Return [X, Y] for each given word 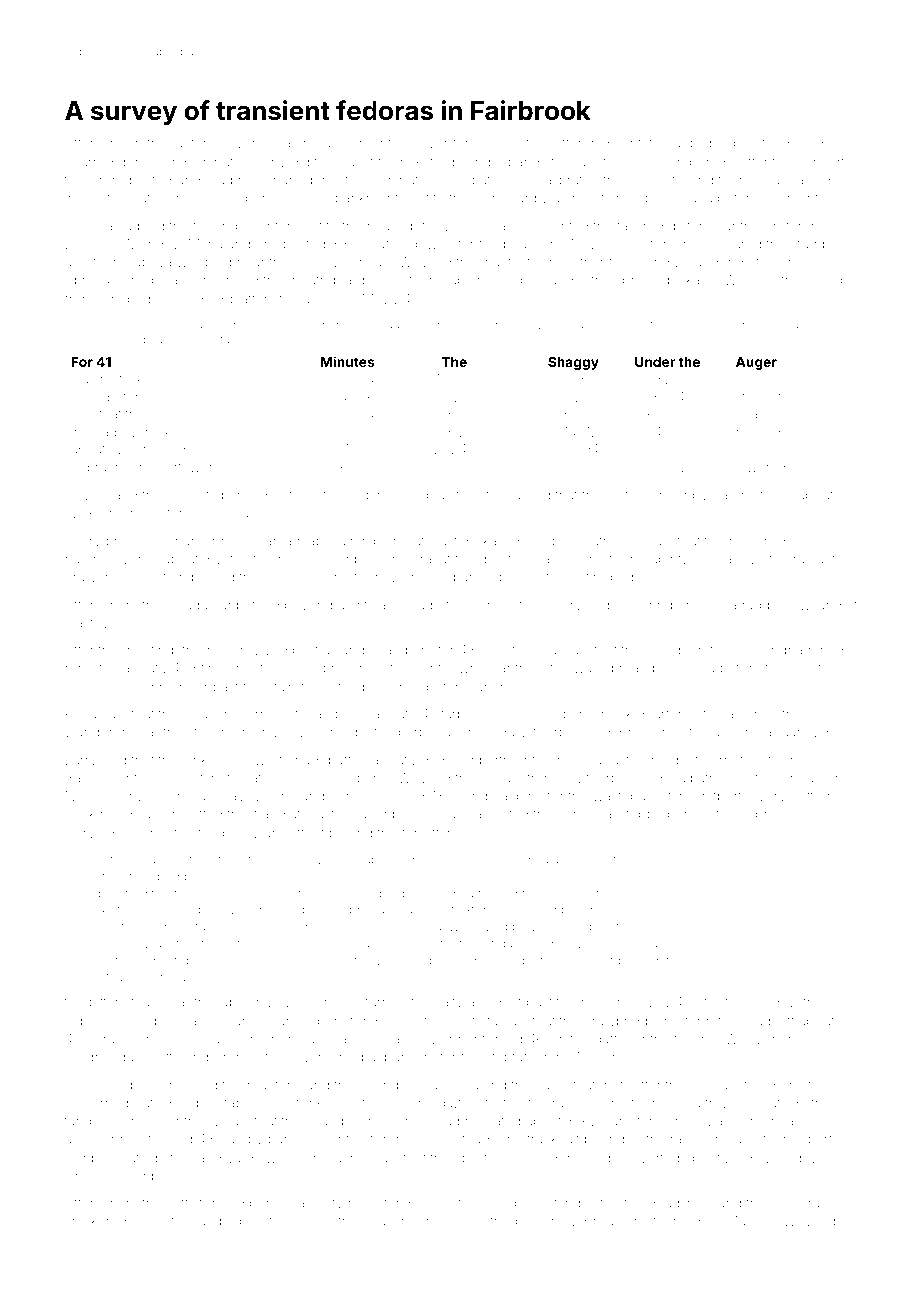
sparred [470, 579]
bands [527, 162]
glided [828, 181]
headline [390, 1221]
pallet [256, 1222]
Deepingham [774, 651]
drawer [87, 577]
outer [147, 198]
